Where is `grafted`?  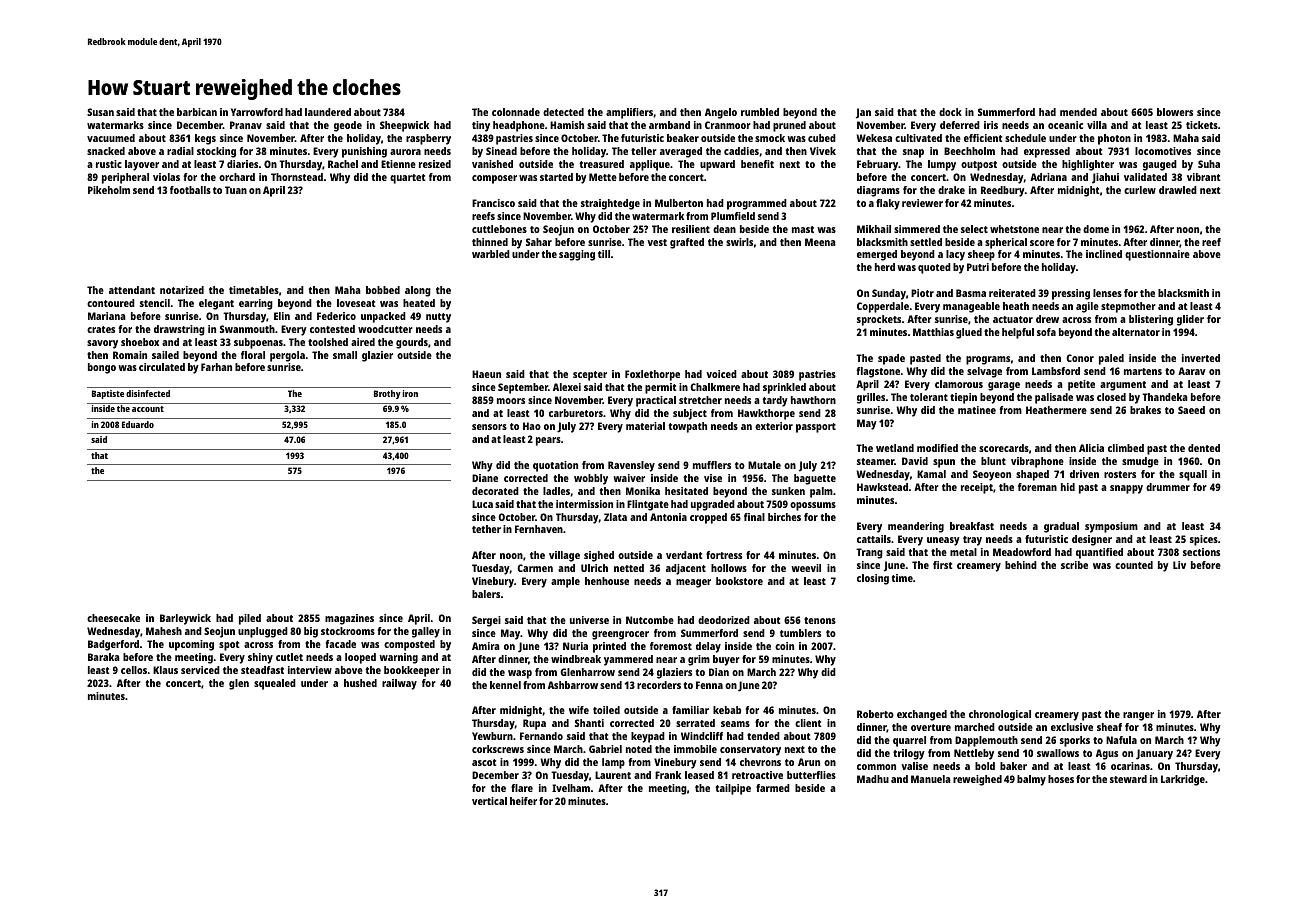
grafted is located at coordinates (687, 243).
